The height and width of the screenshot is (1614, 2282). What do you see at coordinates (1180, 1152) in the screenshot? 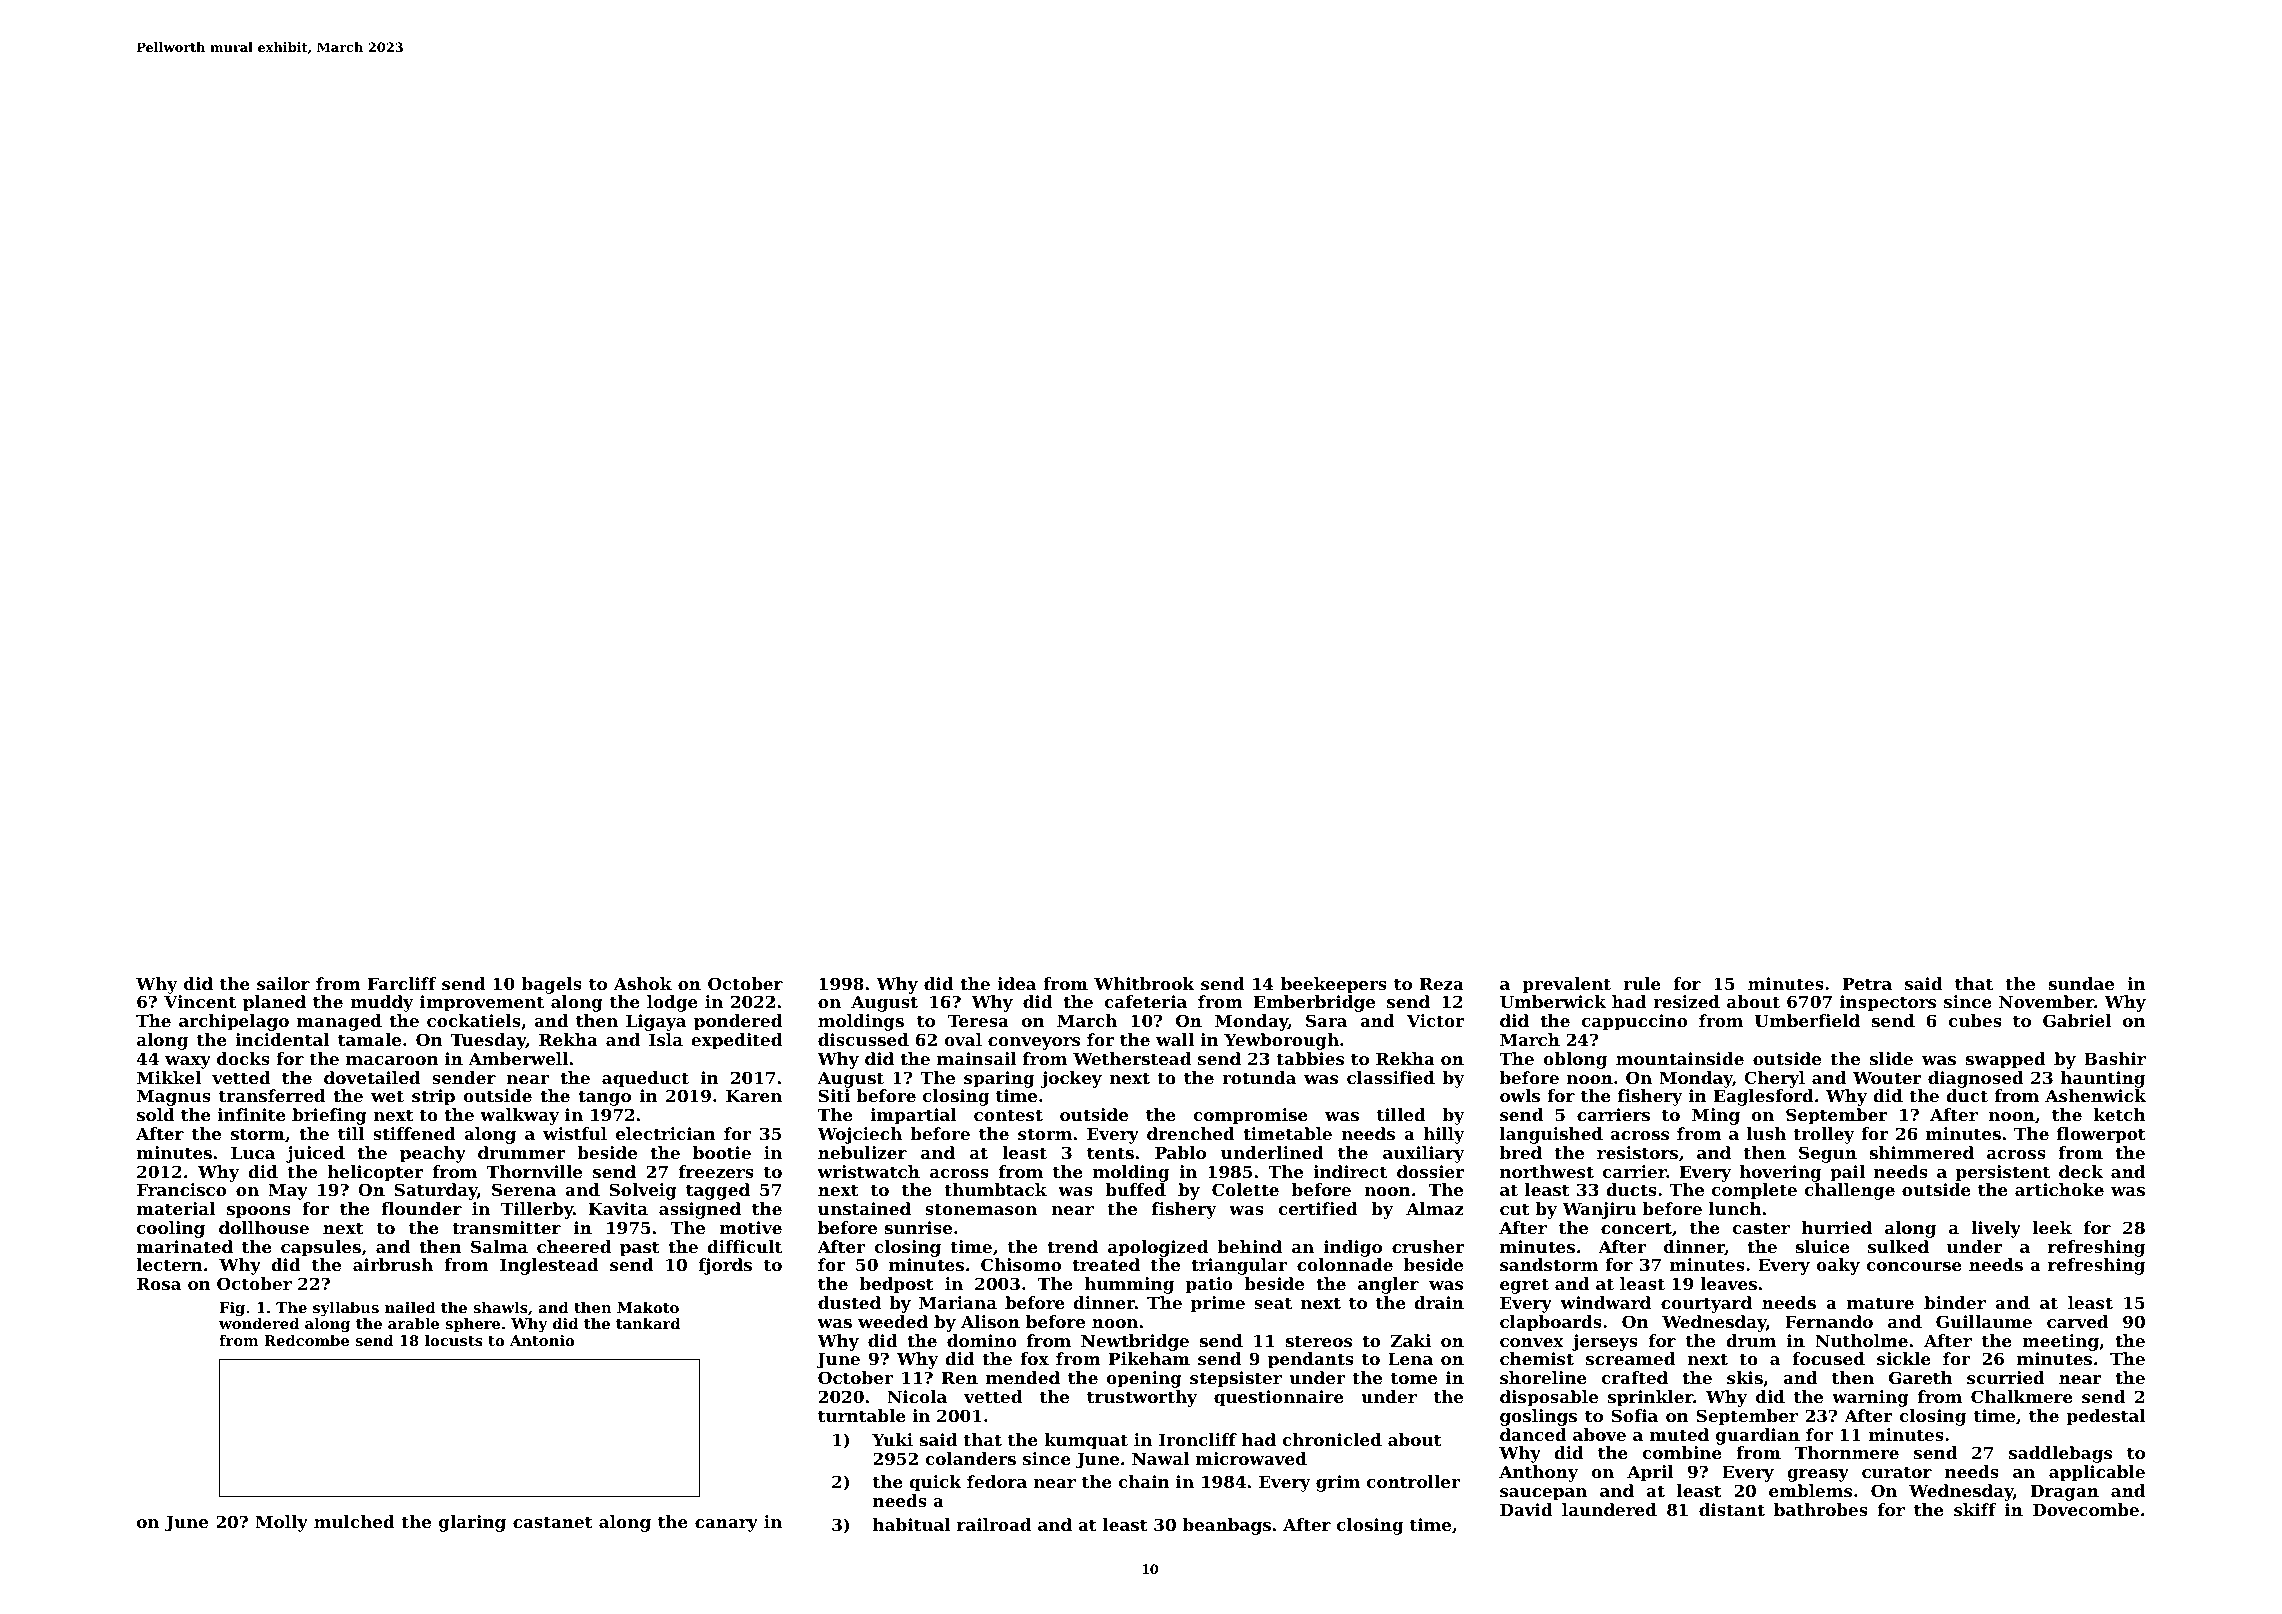
I see `Pablo` at bounding box center [1180, 1152].
